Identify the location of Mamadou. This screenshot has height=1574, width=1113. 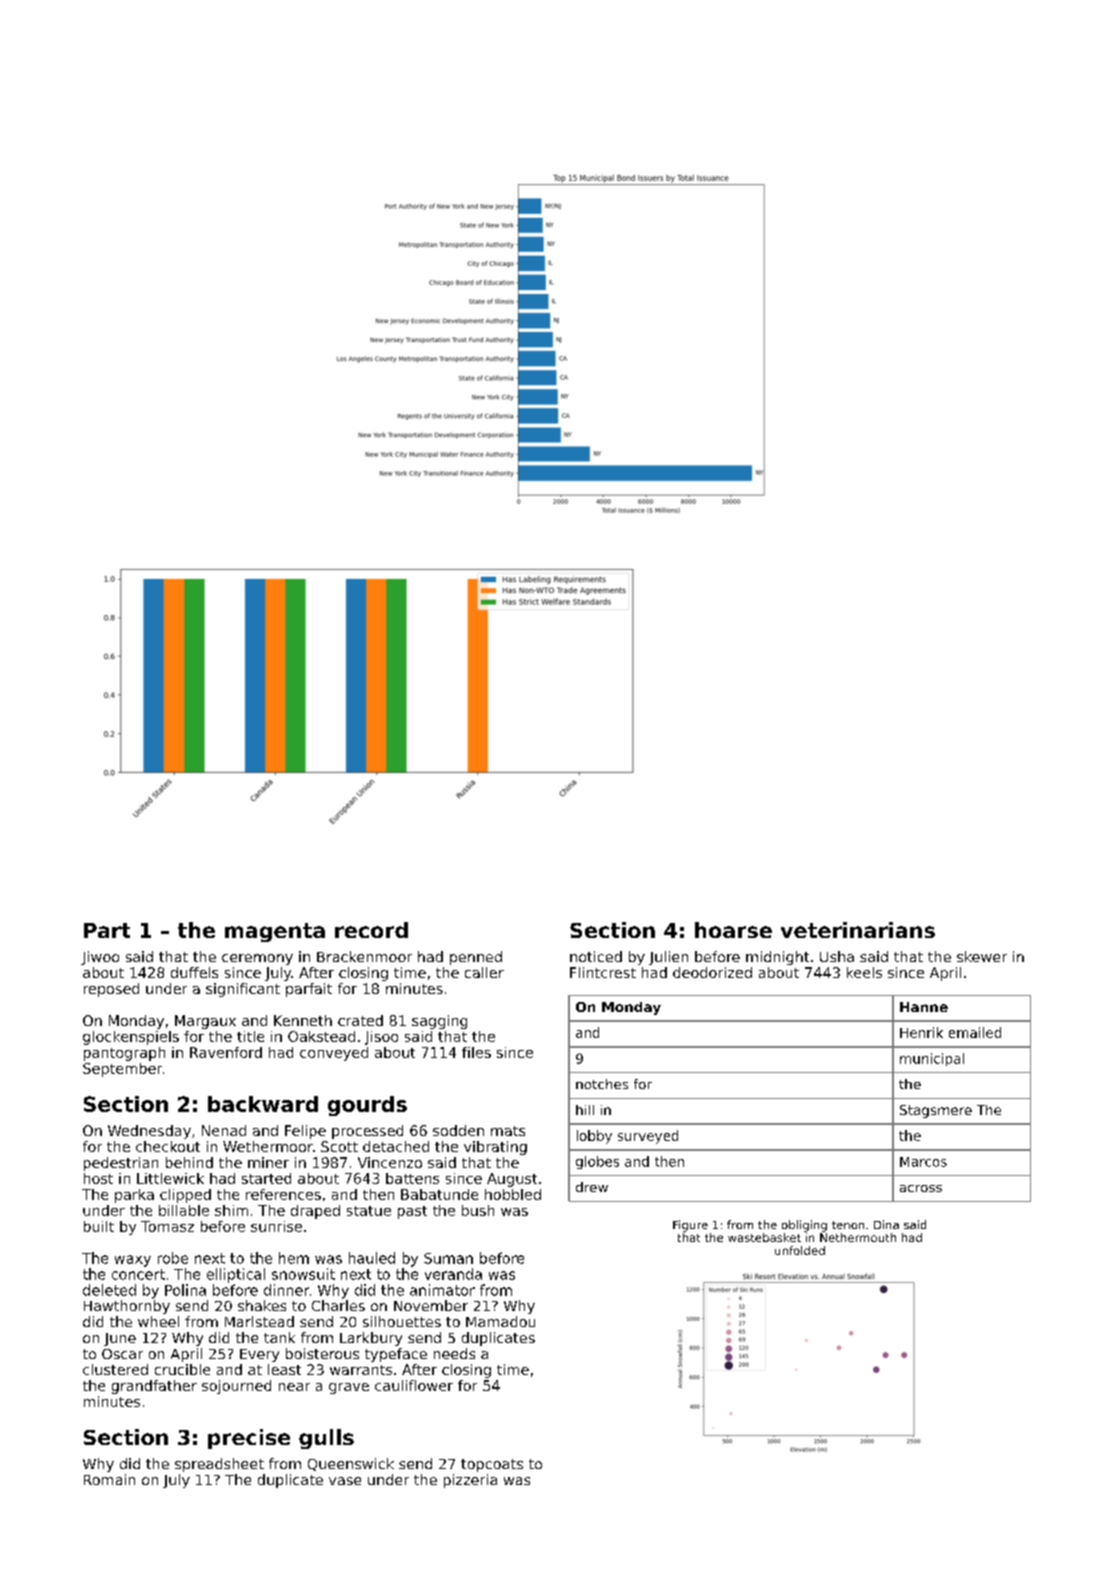
(500, 1321).
